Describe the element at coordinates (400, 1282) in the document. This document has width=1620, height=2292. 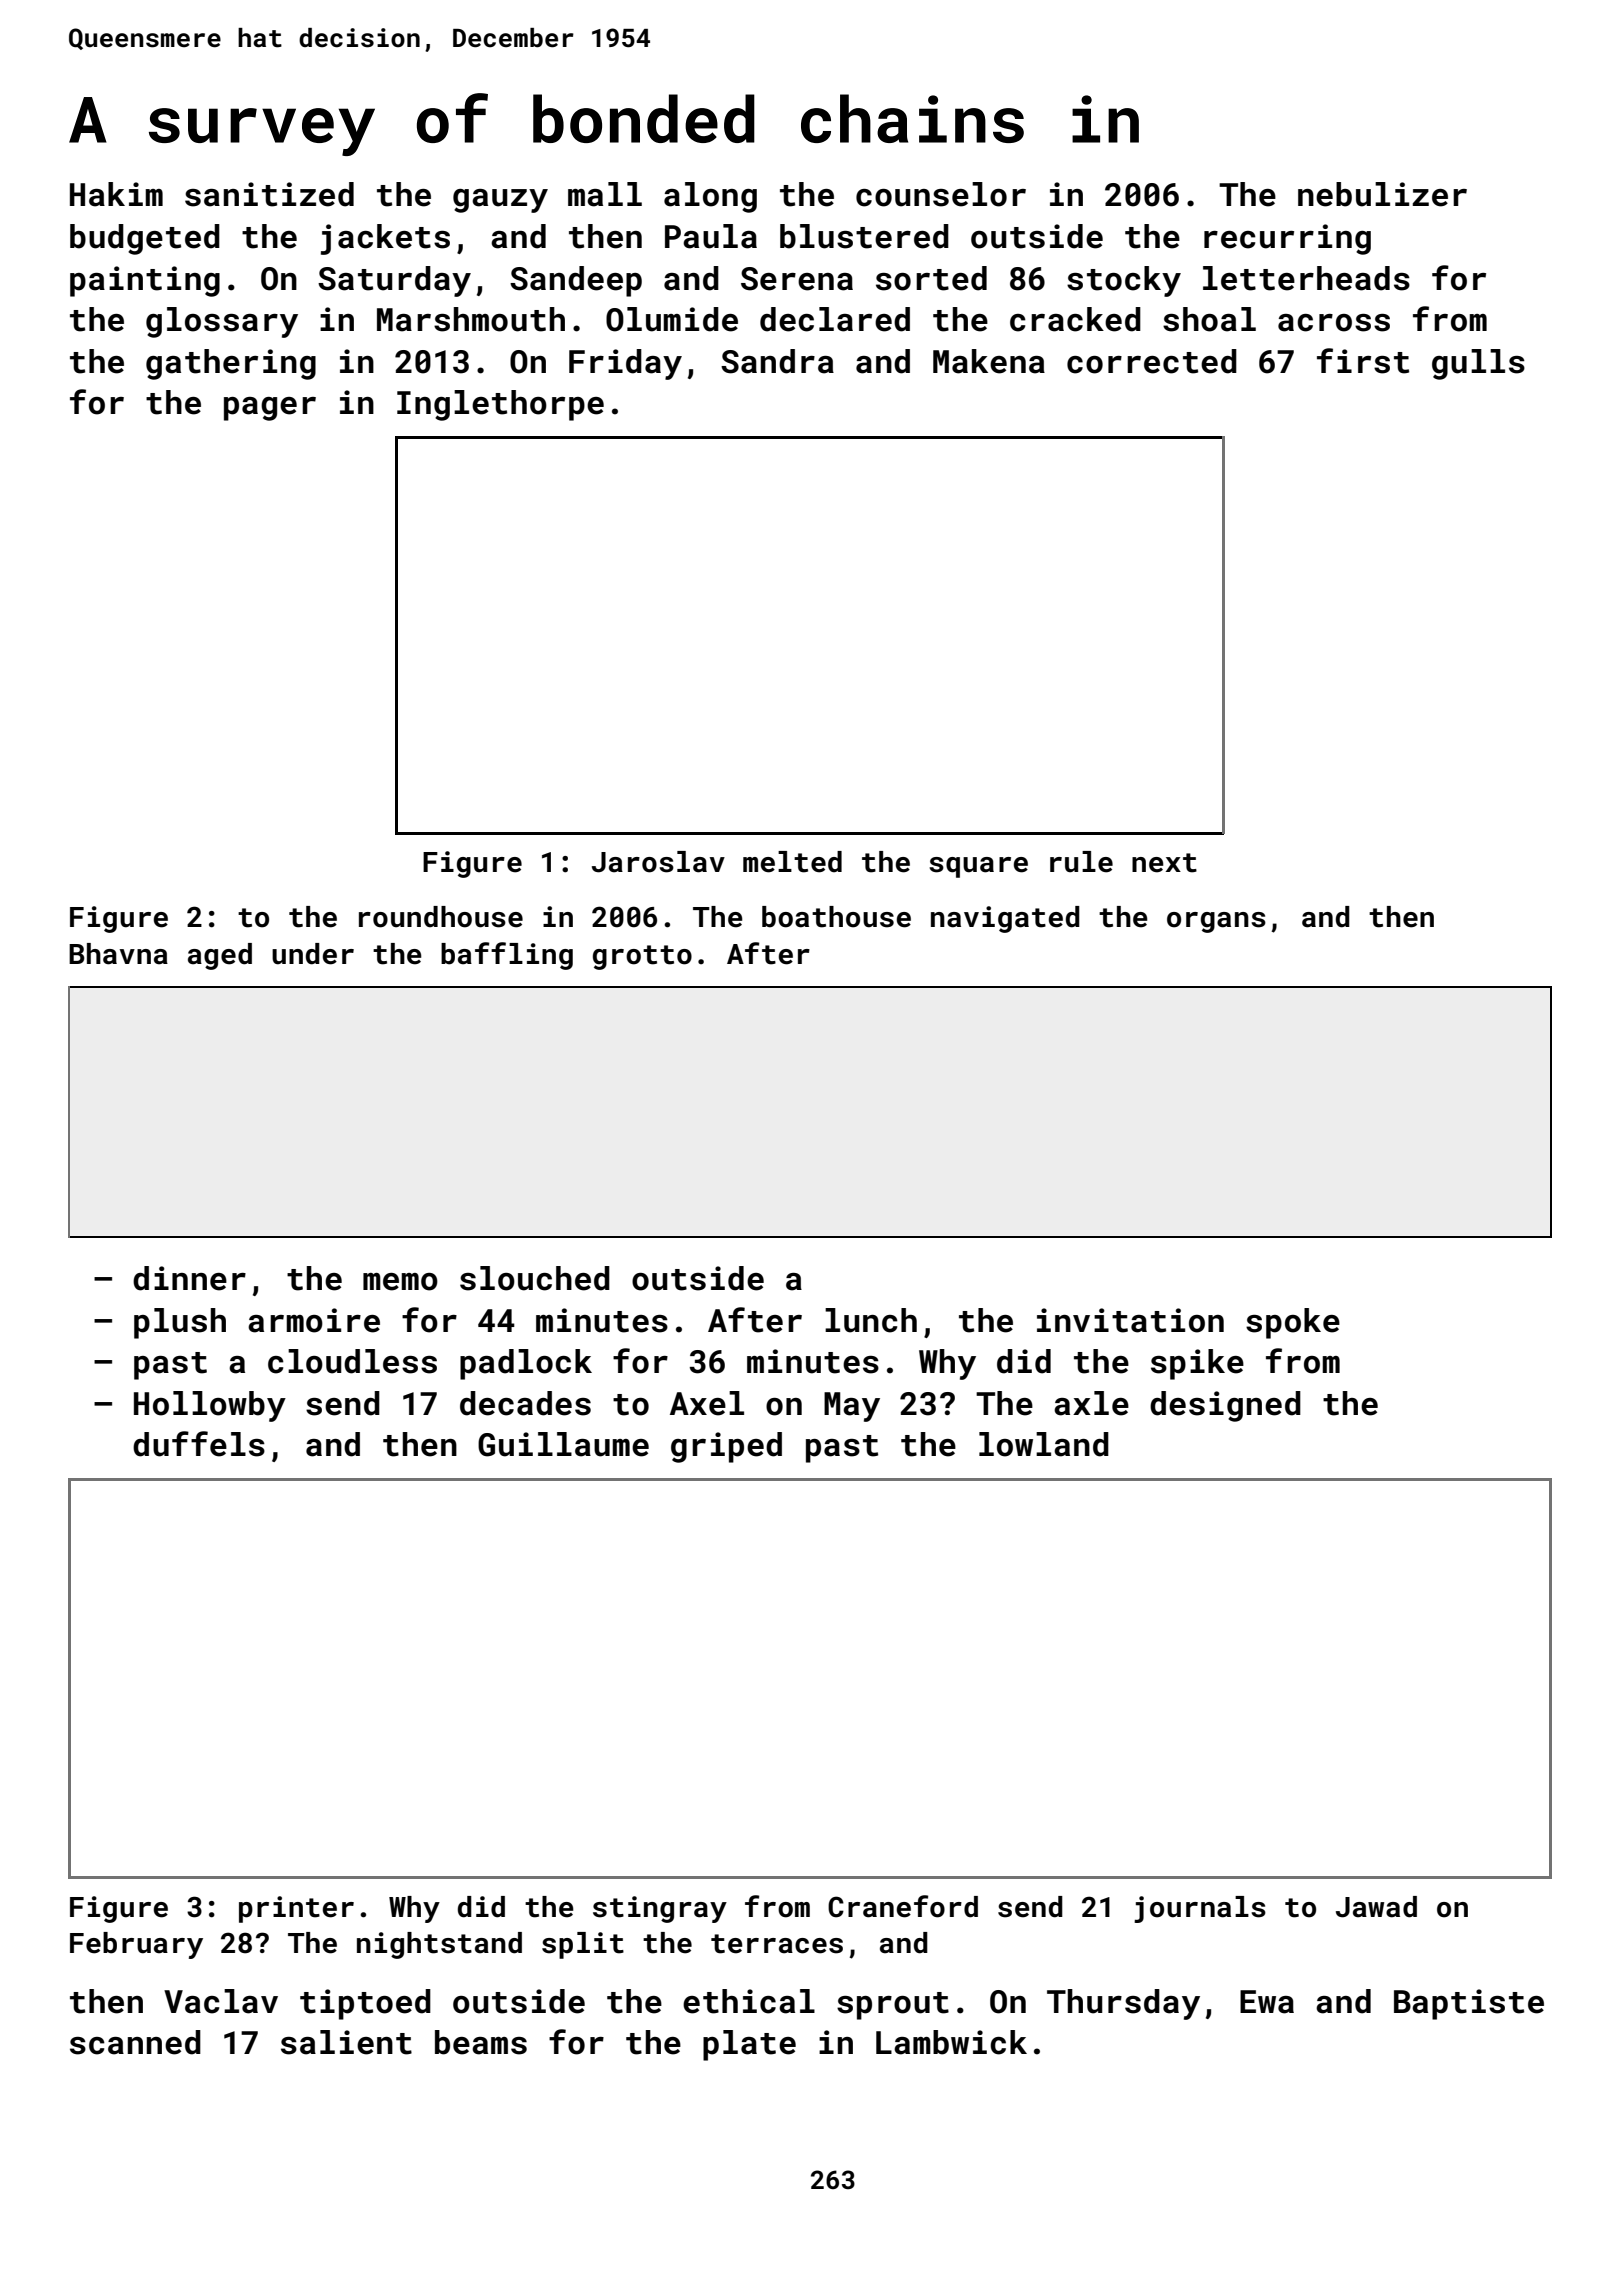
I see `memo` at that location.
